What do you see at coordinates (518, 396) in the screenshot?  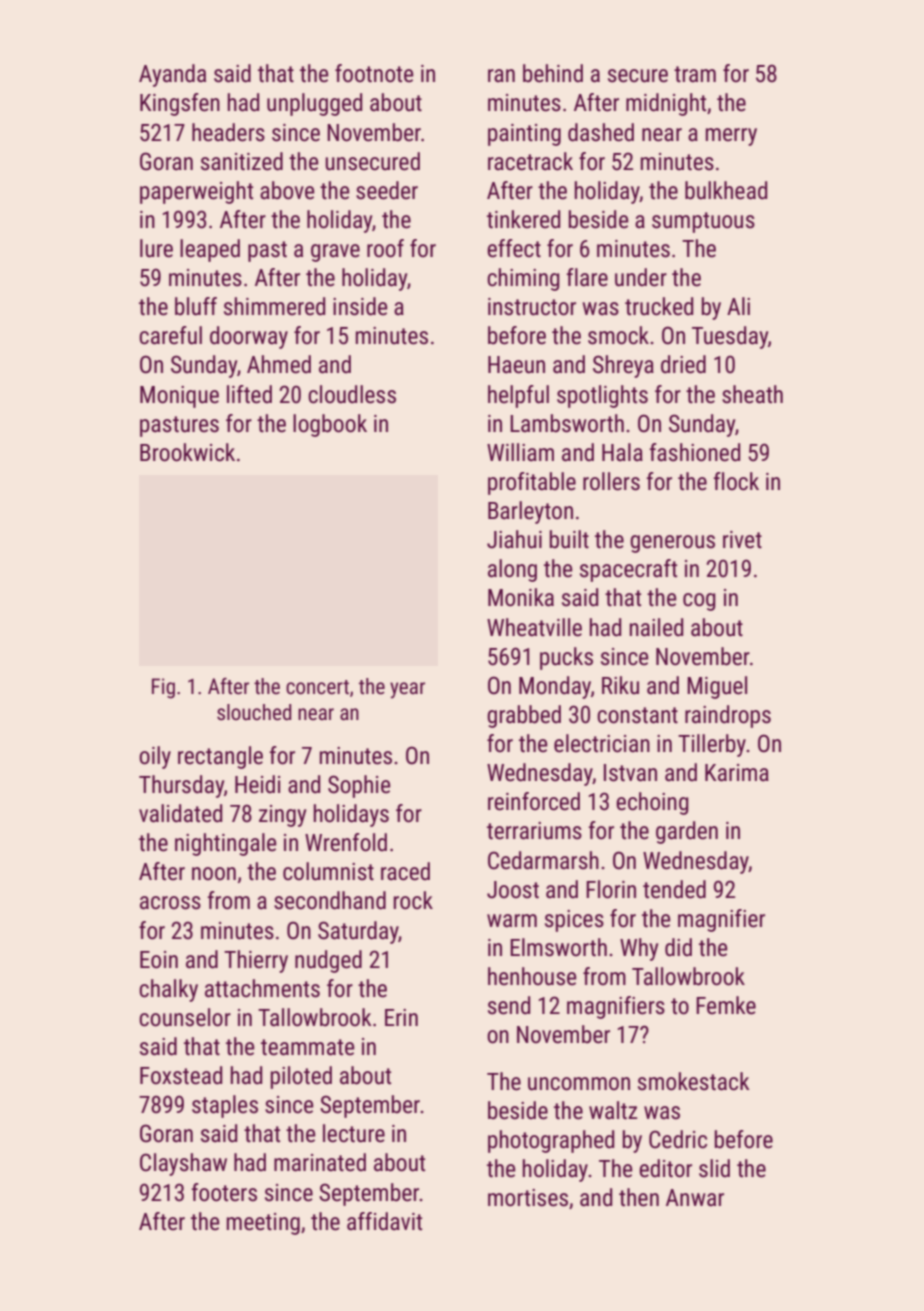 I see `helpful` at bounding box center [518, 396].
